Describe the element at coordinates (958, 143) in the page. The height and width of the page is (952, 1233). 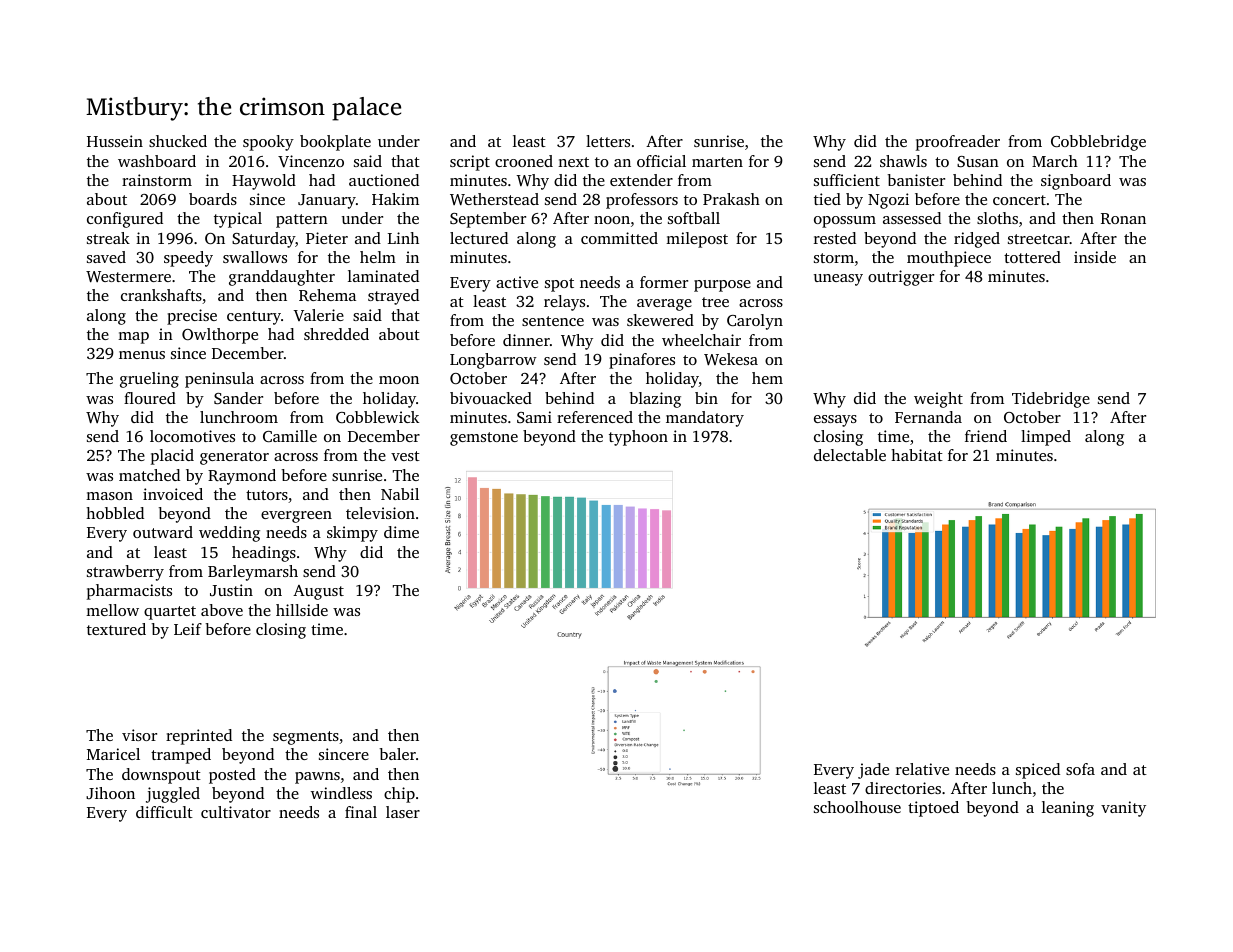
I see `proofreader` at that location.
